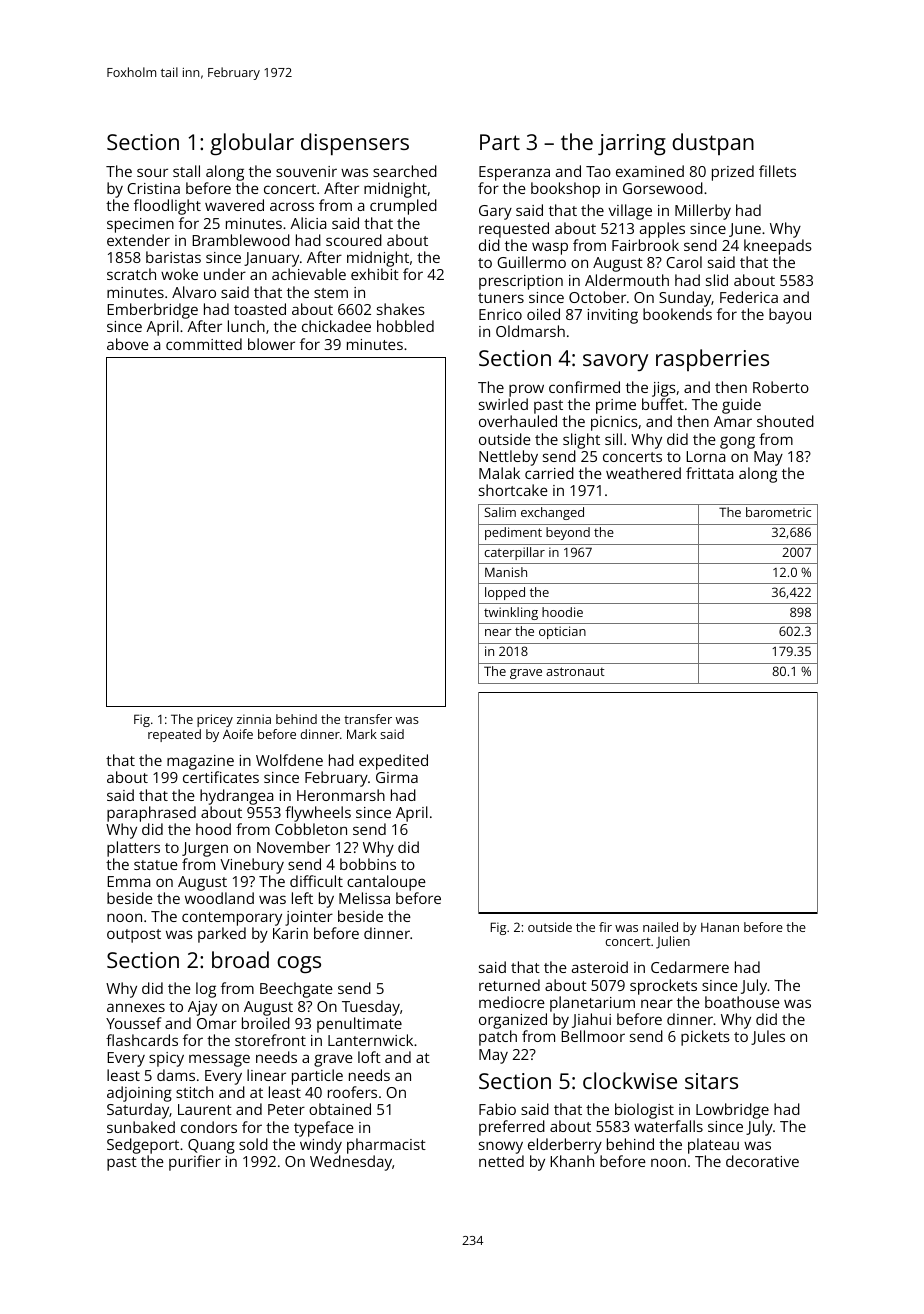 Image resolution: width=924 pixels, height=1314 pixels. Describe the element at coordinates (778, 512) in the screenshot. I see `barometric` at that location.
